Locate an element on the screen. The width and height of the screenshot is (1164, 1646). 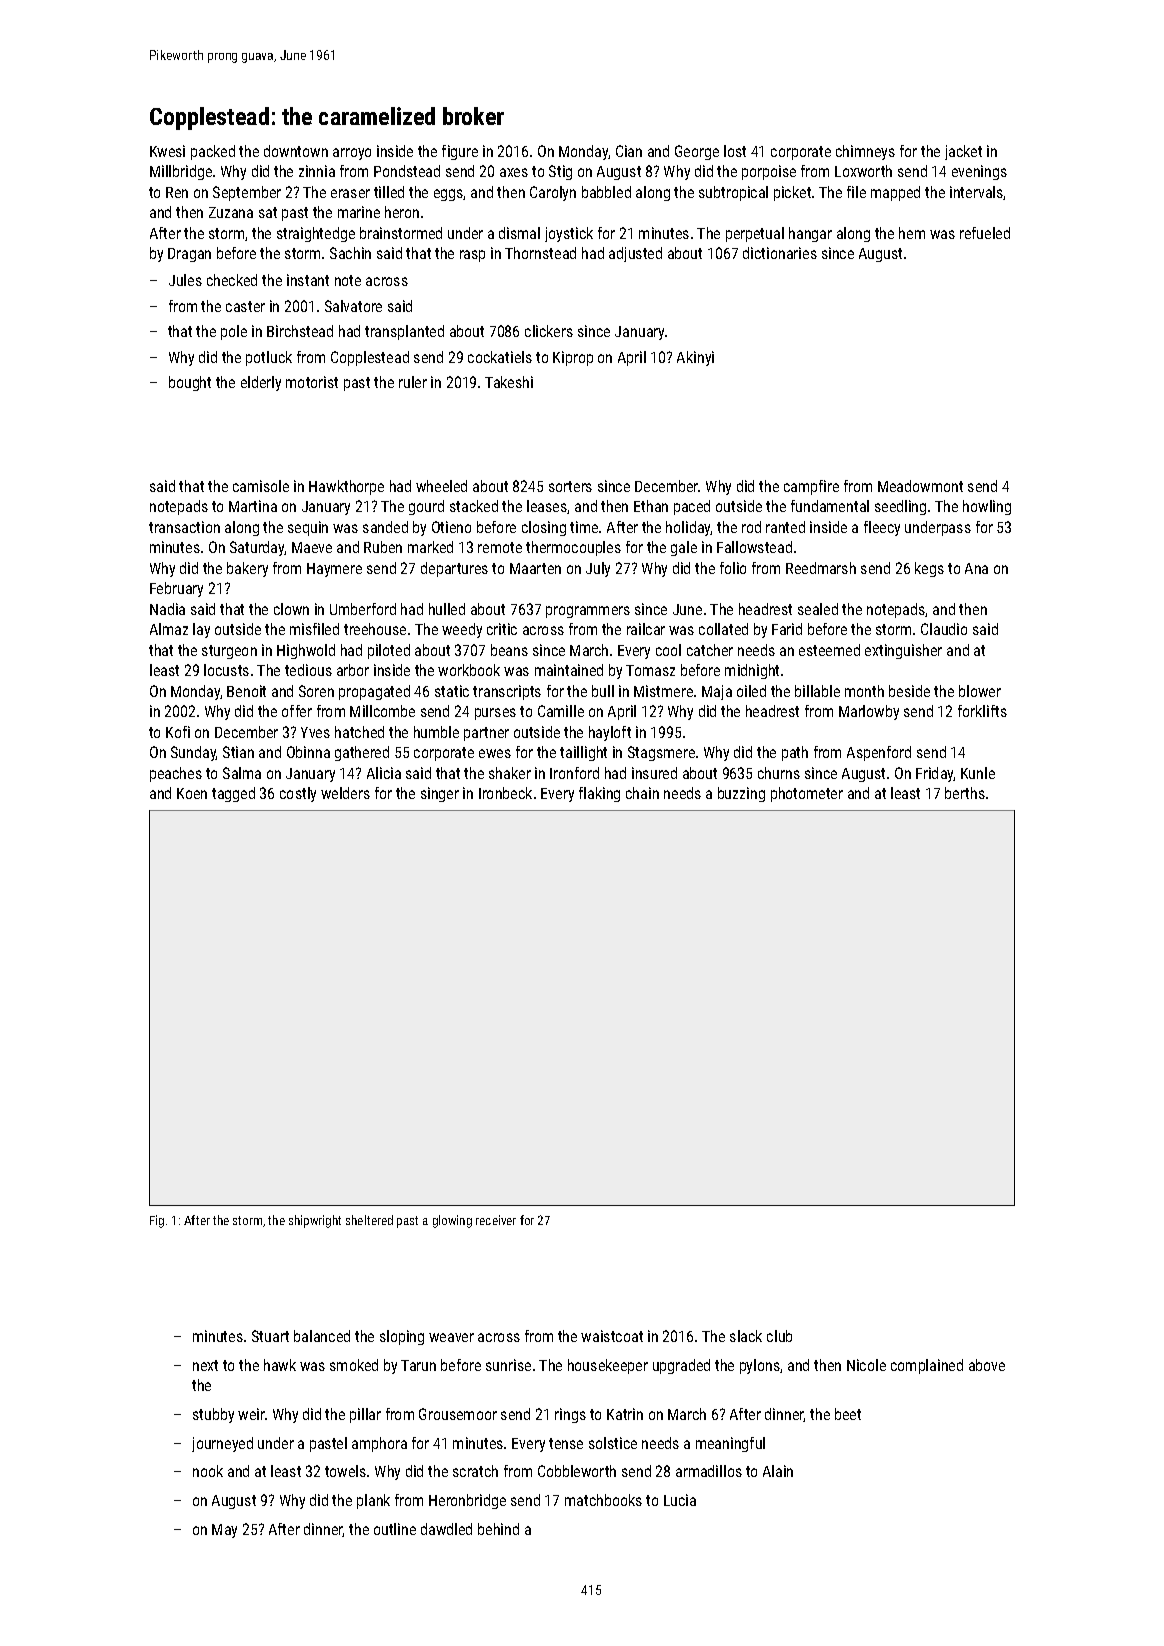
above is located at coordinates (987, 1365).
